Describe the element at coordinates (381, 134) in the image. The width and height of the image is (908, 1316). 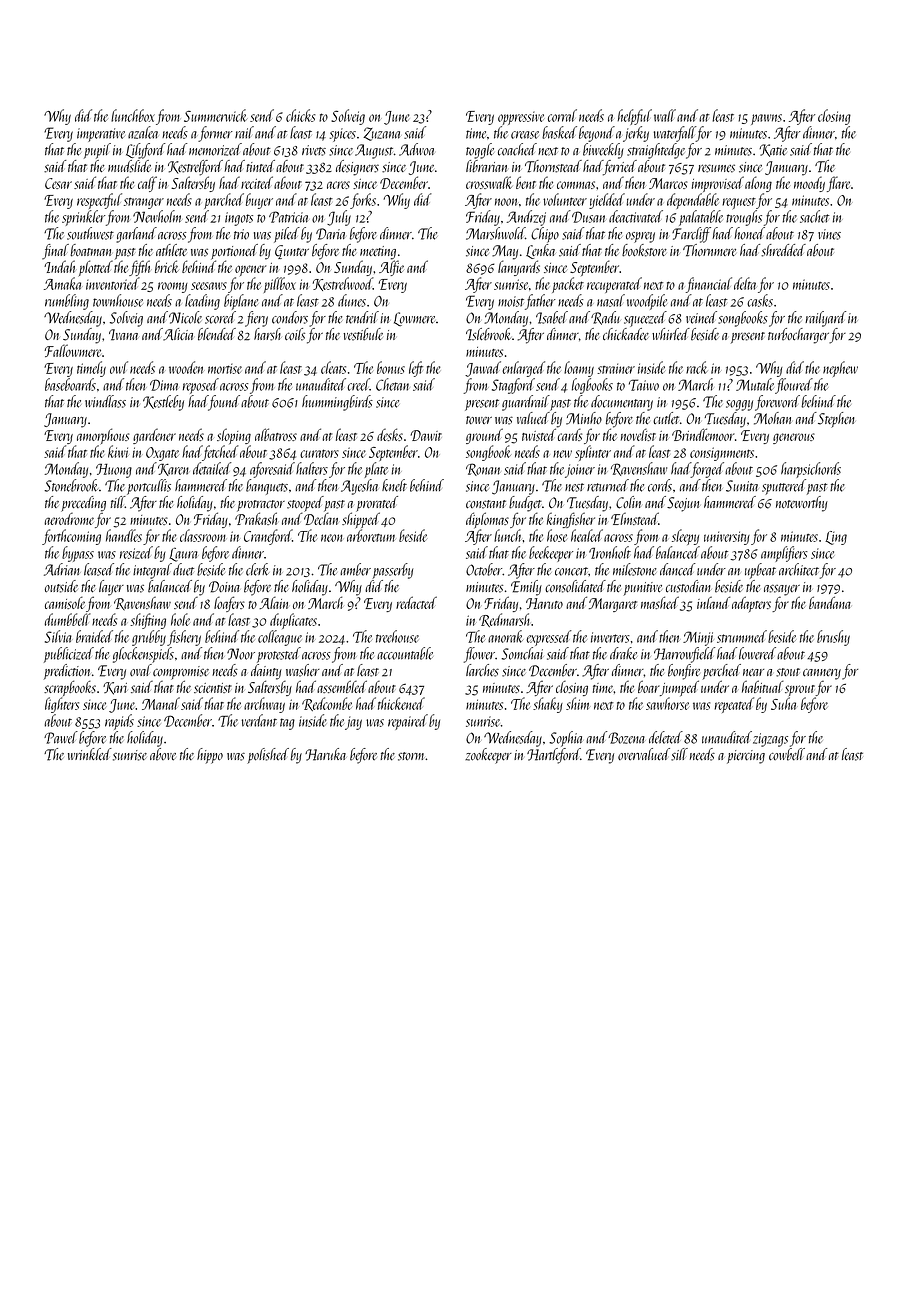
I see `Zuzana` at that location.
